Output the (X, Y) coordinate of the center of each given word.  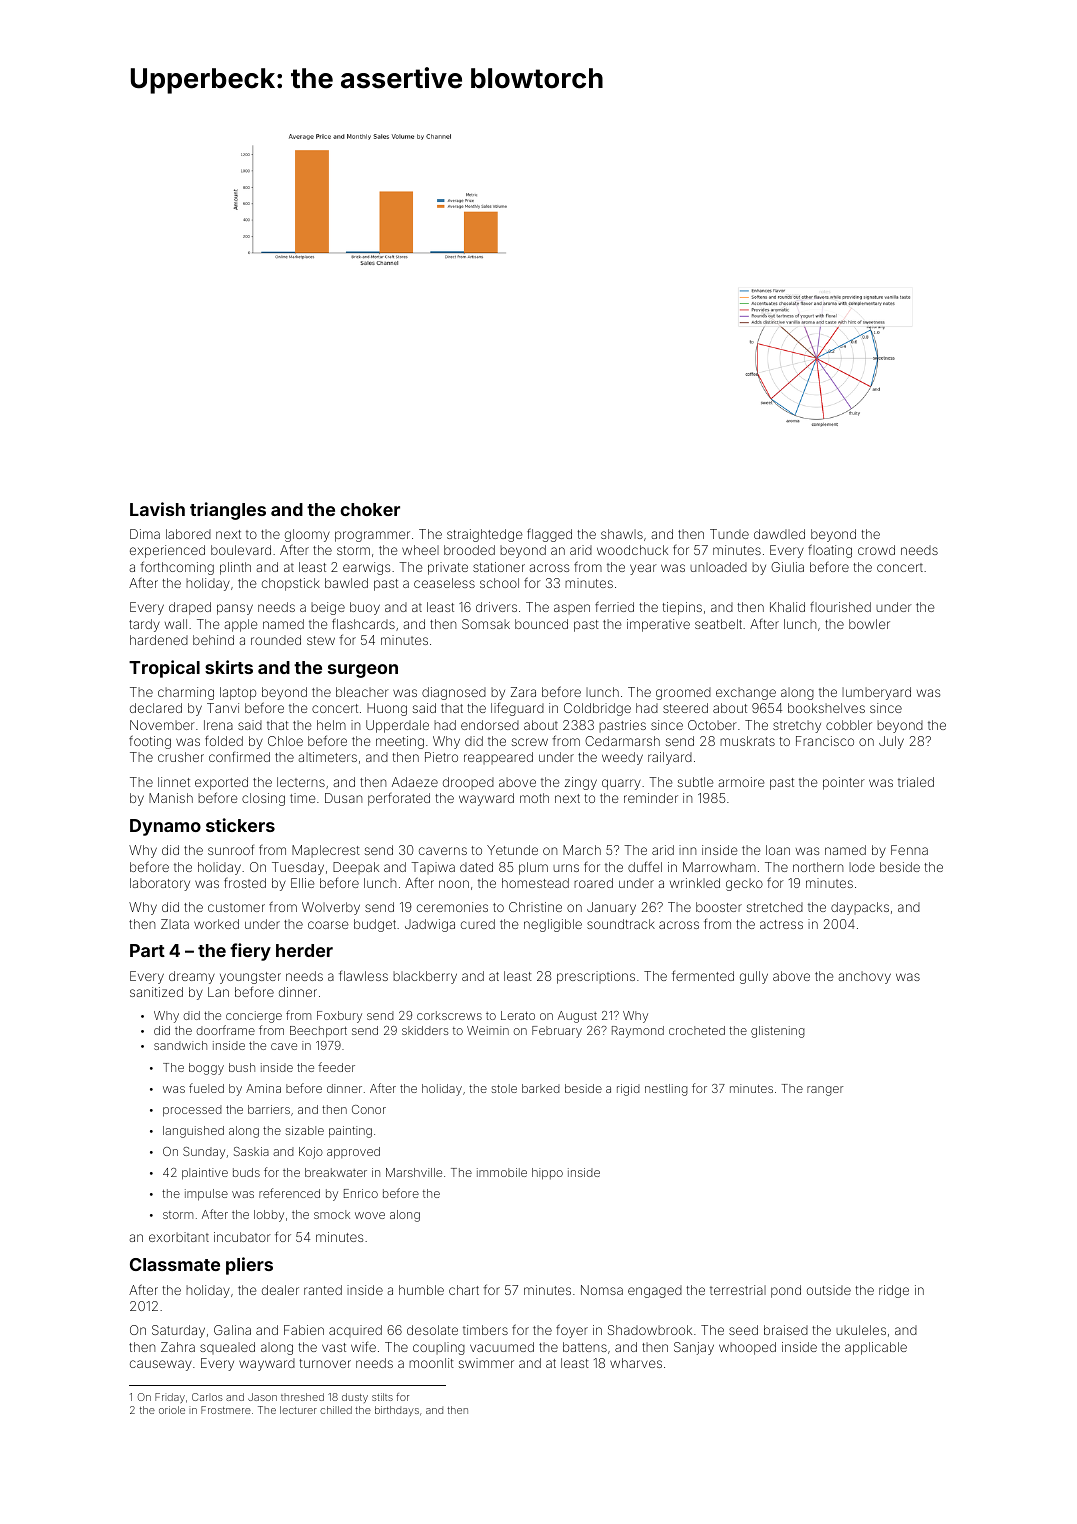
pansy (235, 609)
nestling (666, 1090)
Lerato (518, 1015)
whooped (747, 1348)
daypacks (860, 908)
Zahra (178, 1347)
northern (818, 867)
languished (193, 1132)
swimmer (486, 1363)
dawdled (779, 534)
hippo (547, 1174)
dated (476, 867)
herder (304, 950)
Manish (171, 798)
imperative (658, 625)
